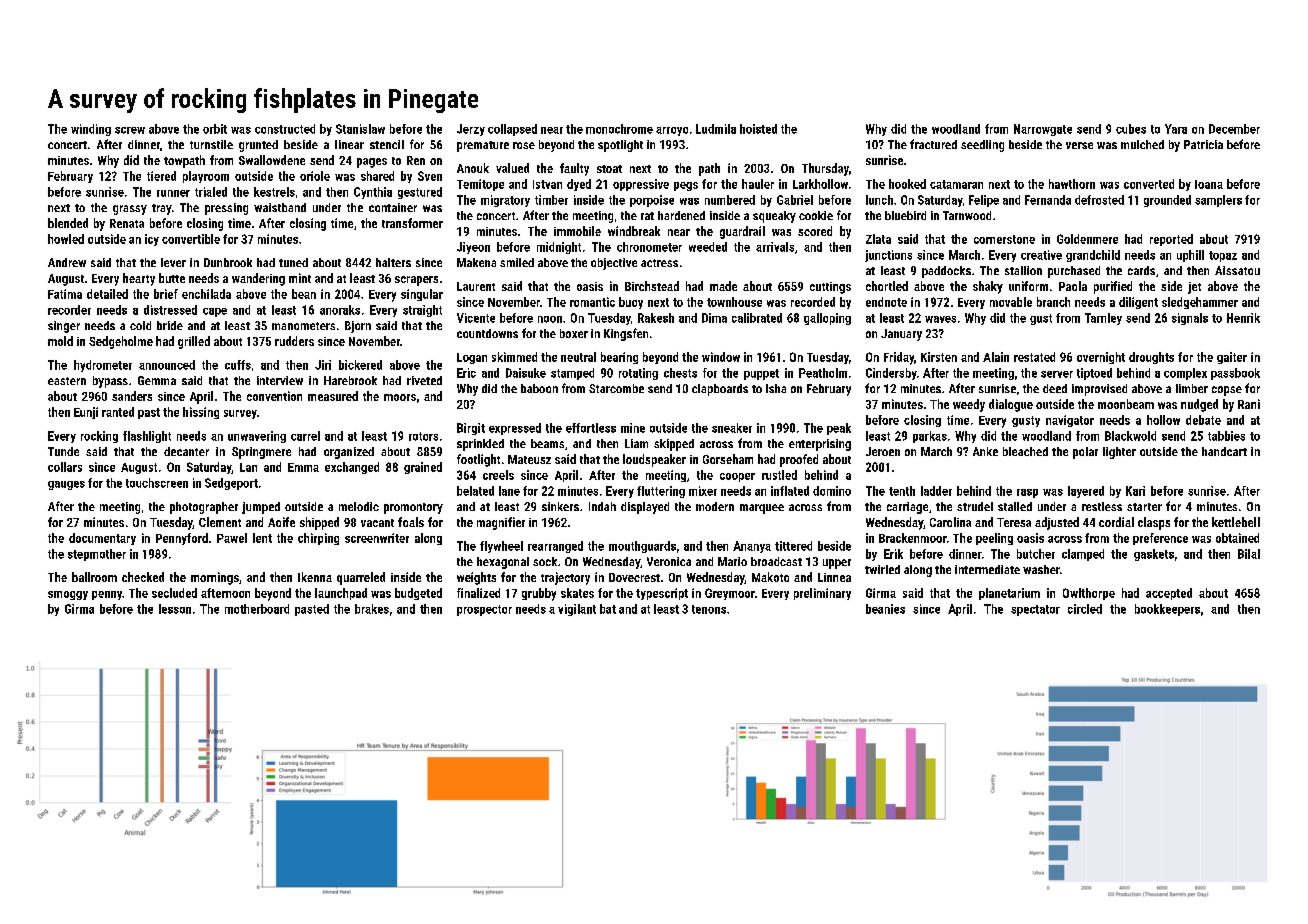 The height and width of the screenshot is (924, 1308). I want to click on collapsed, so click(512, 130).
